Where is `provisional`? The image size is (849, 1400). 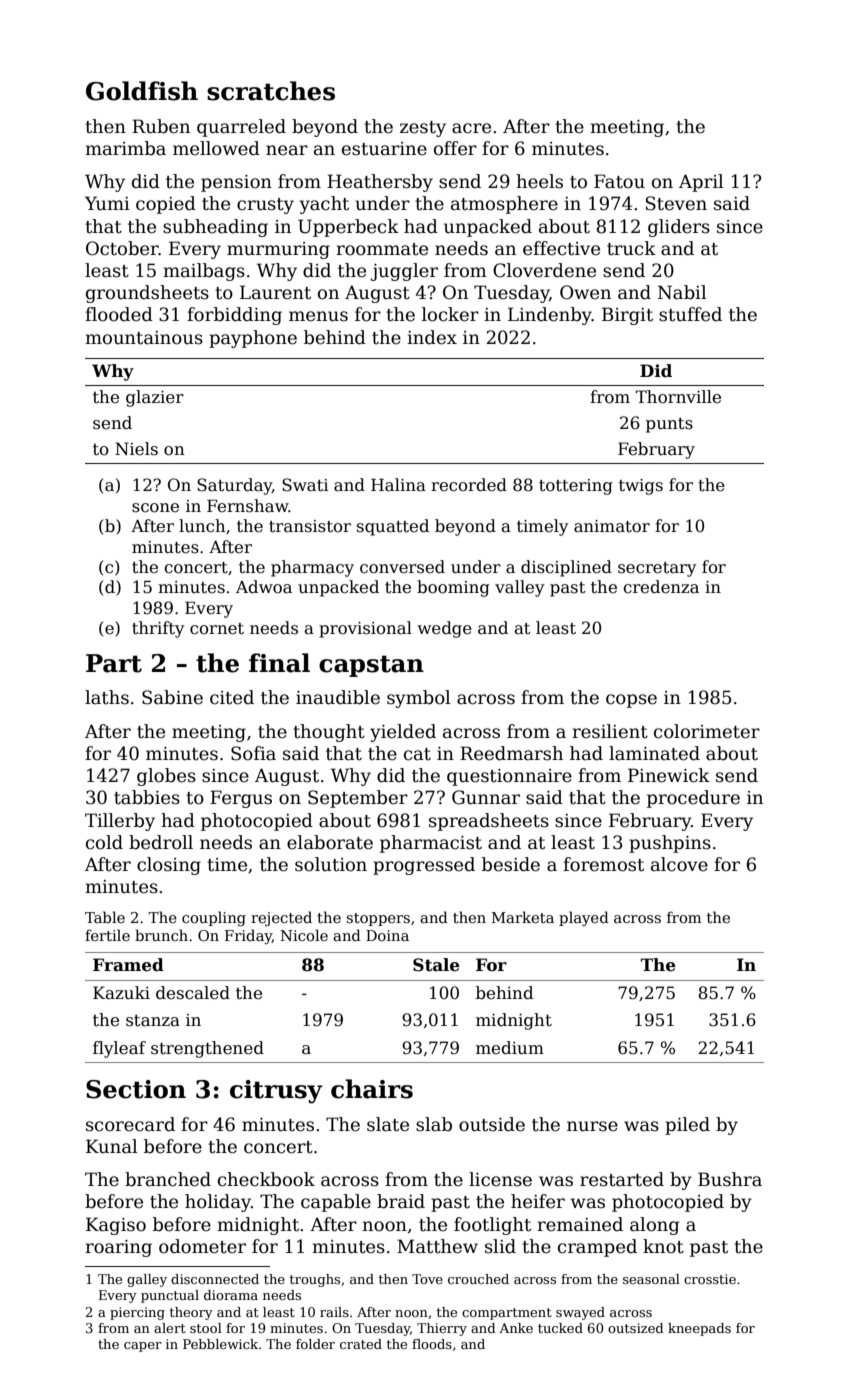 provisional is located at coordinates (365, 629).
